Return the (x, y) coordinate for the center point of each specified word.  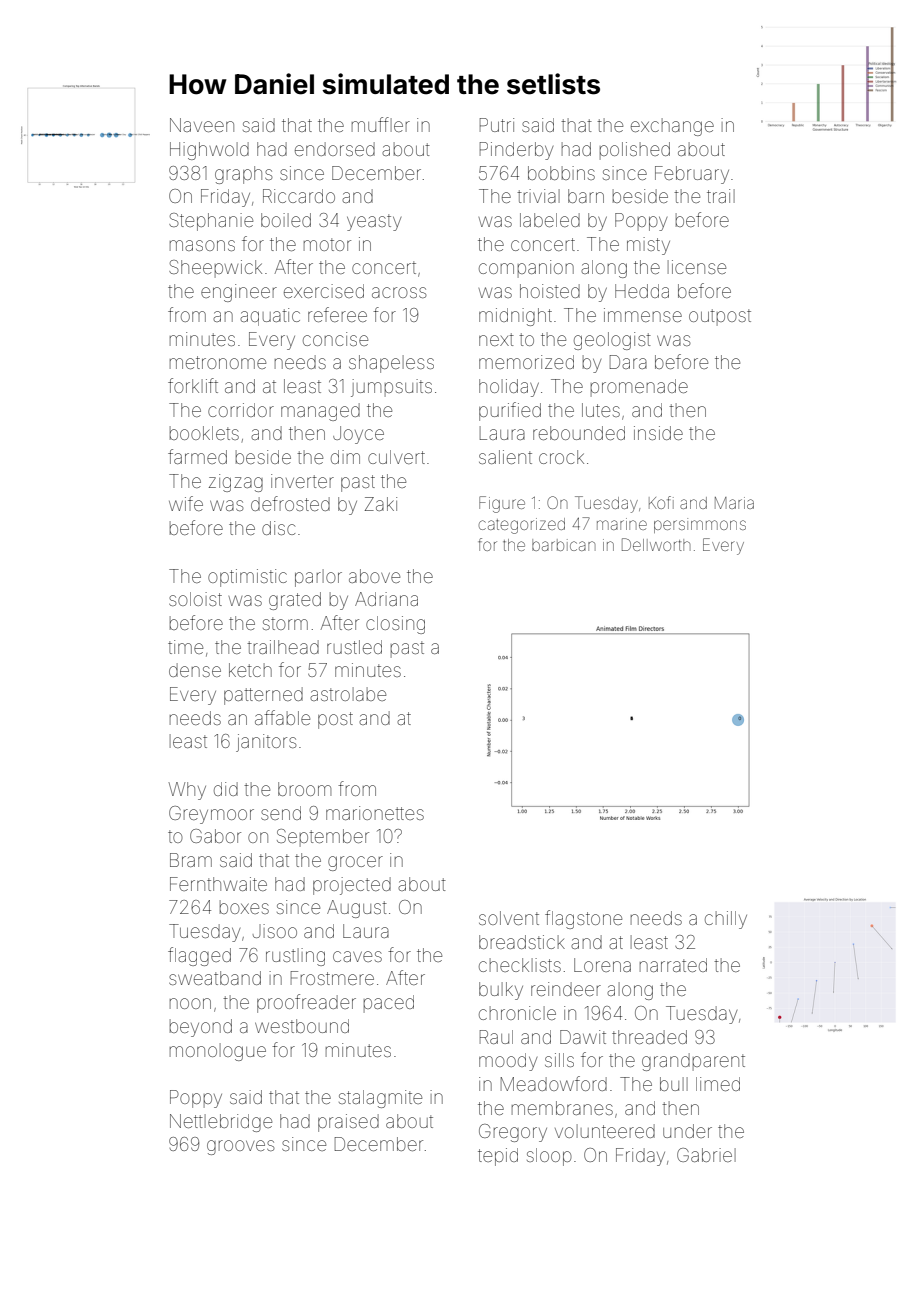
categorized (522, 526)
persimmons (700, 525)
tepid (498, 1157)
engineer (239, 293)
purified (510, 411)
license (697, 267)
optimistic (247, 578)
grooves (241, 1147)
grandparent (693, 1062)
